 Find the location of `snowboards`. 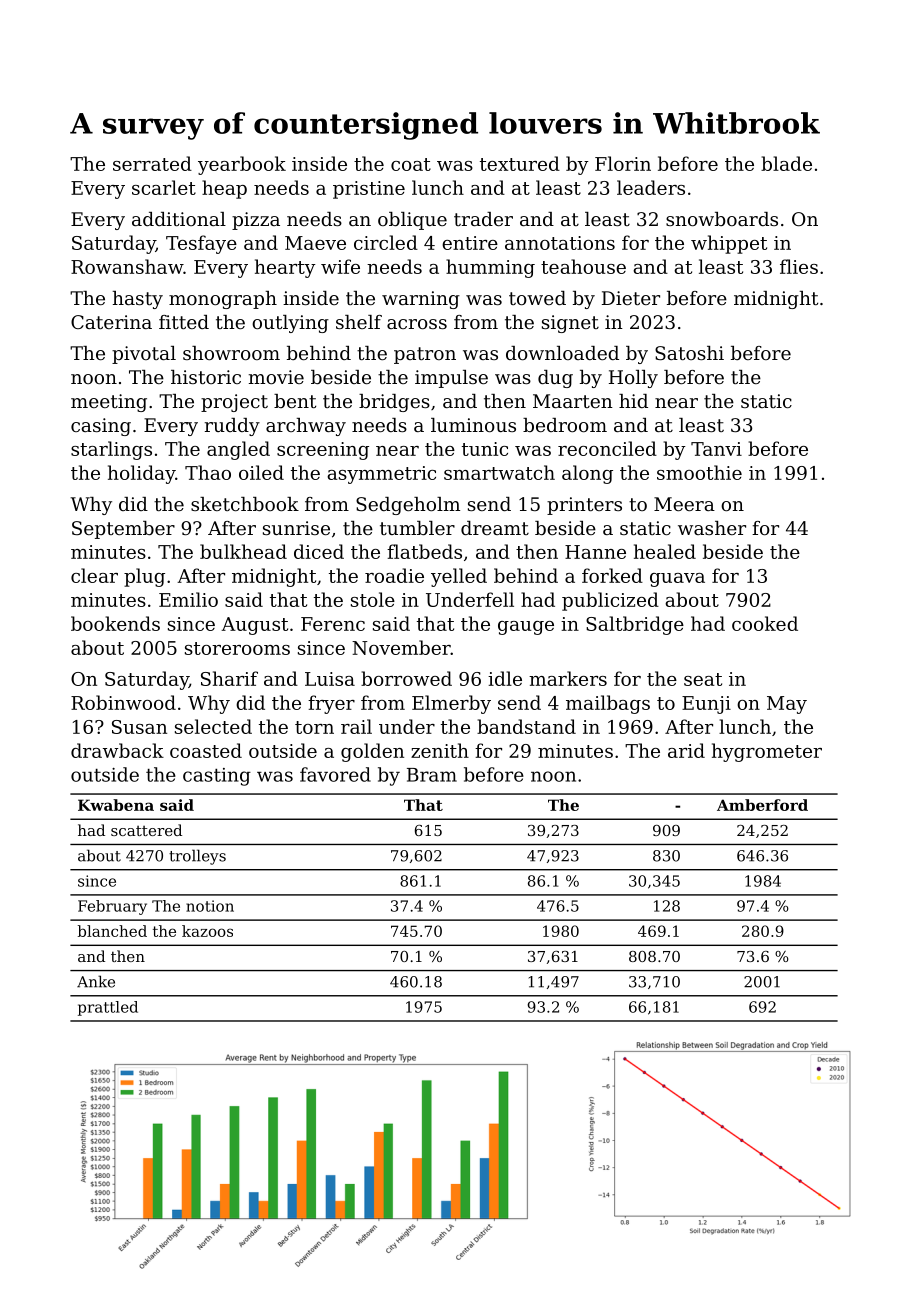

snowboards is located at coordinates (722, 219).
